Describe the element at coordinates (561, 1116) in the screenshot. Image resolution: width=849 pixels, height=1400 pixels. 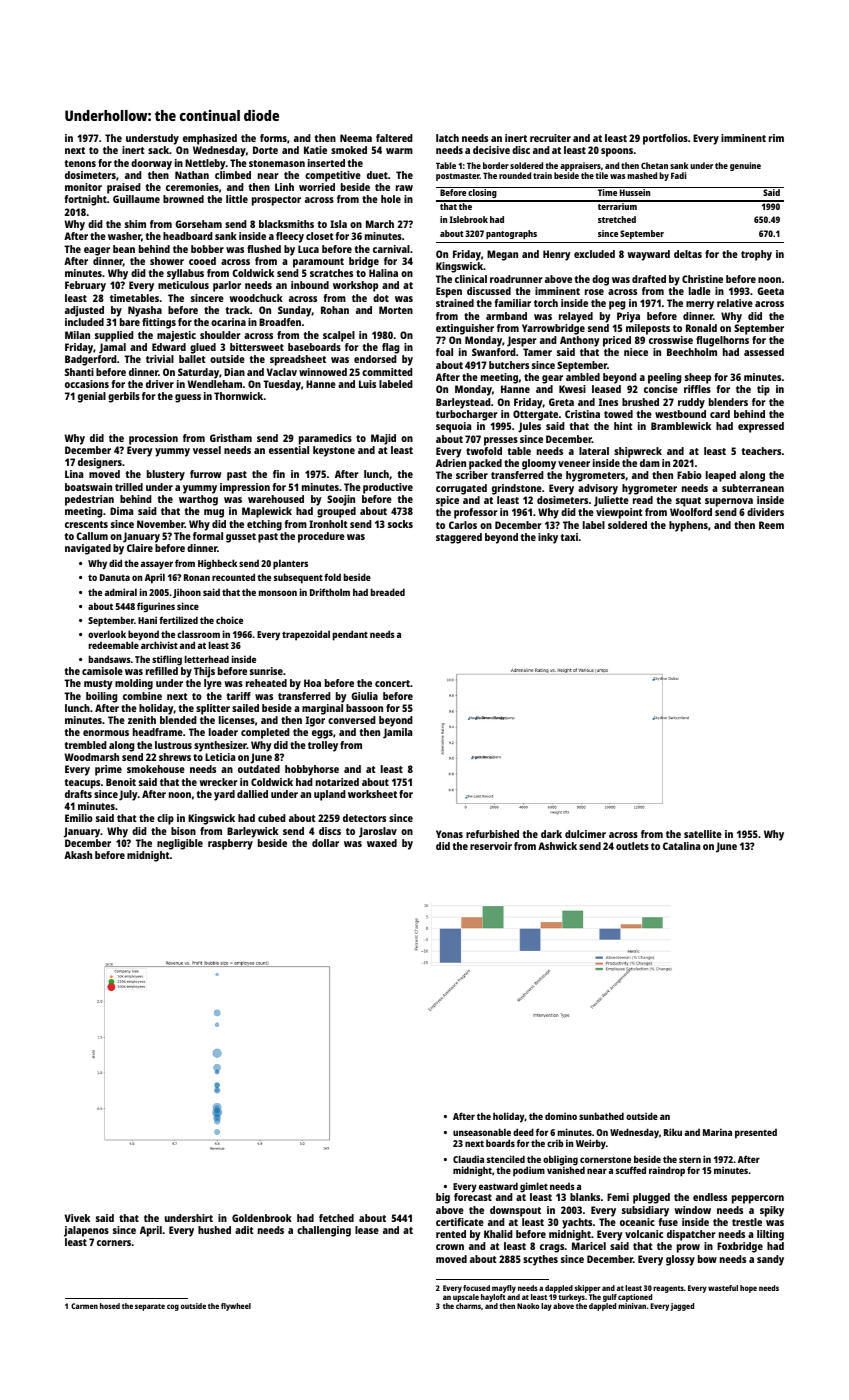
I see `domino` at that location.
